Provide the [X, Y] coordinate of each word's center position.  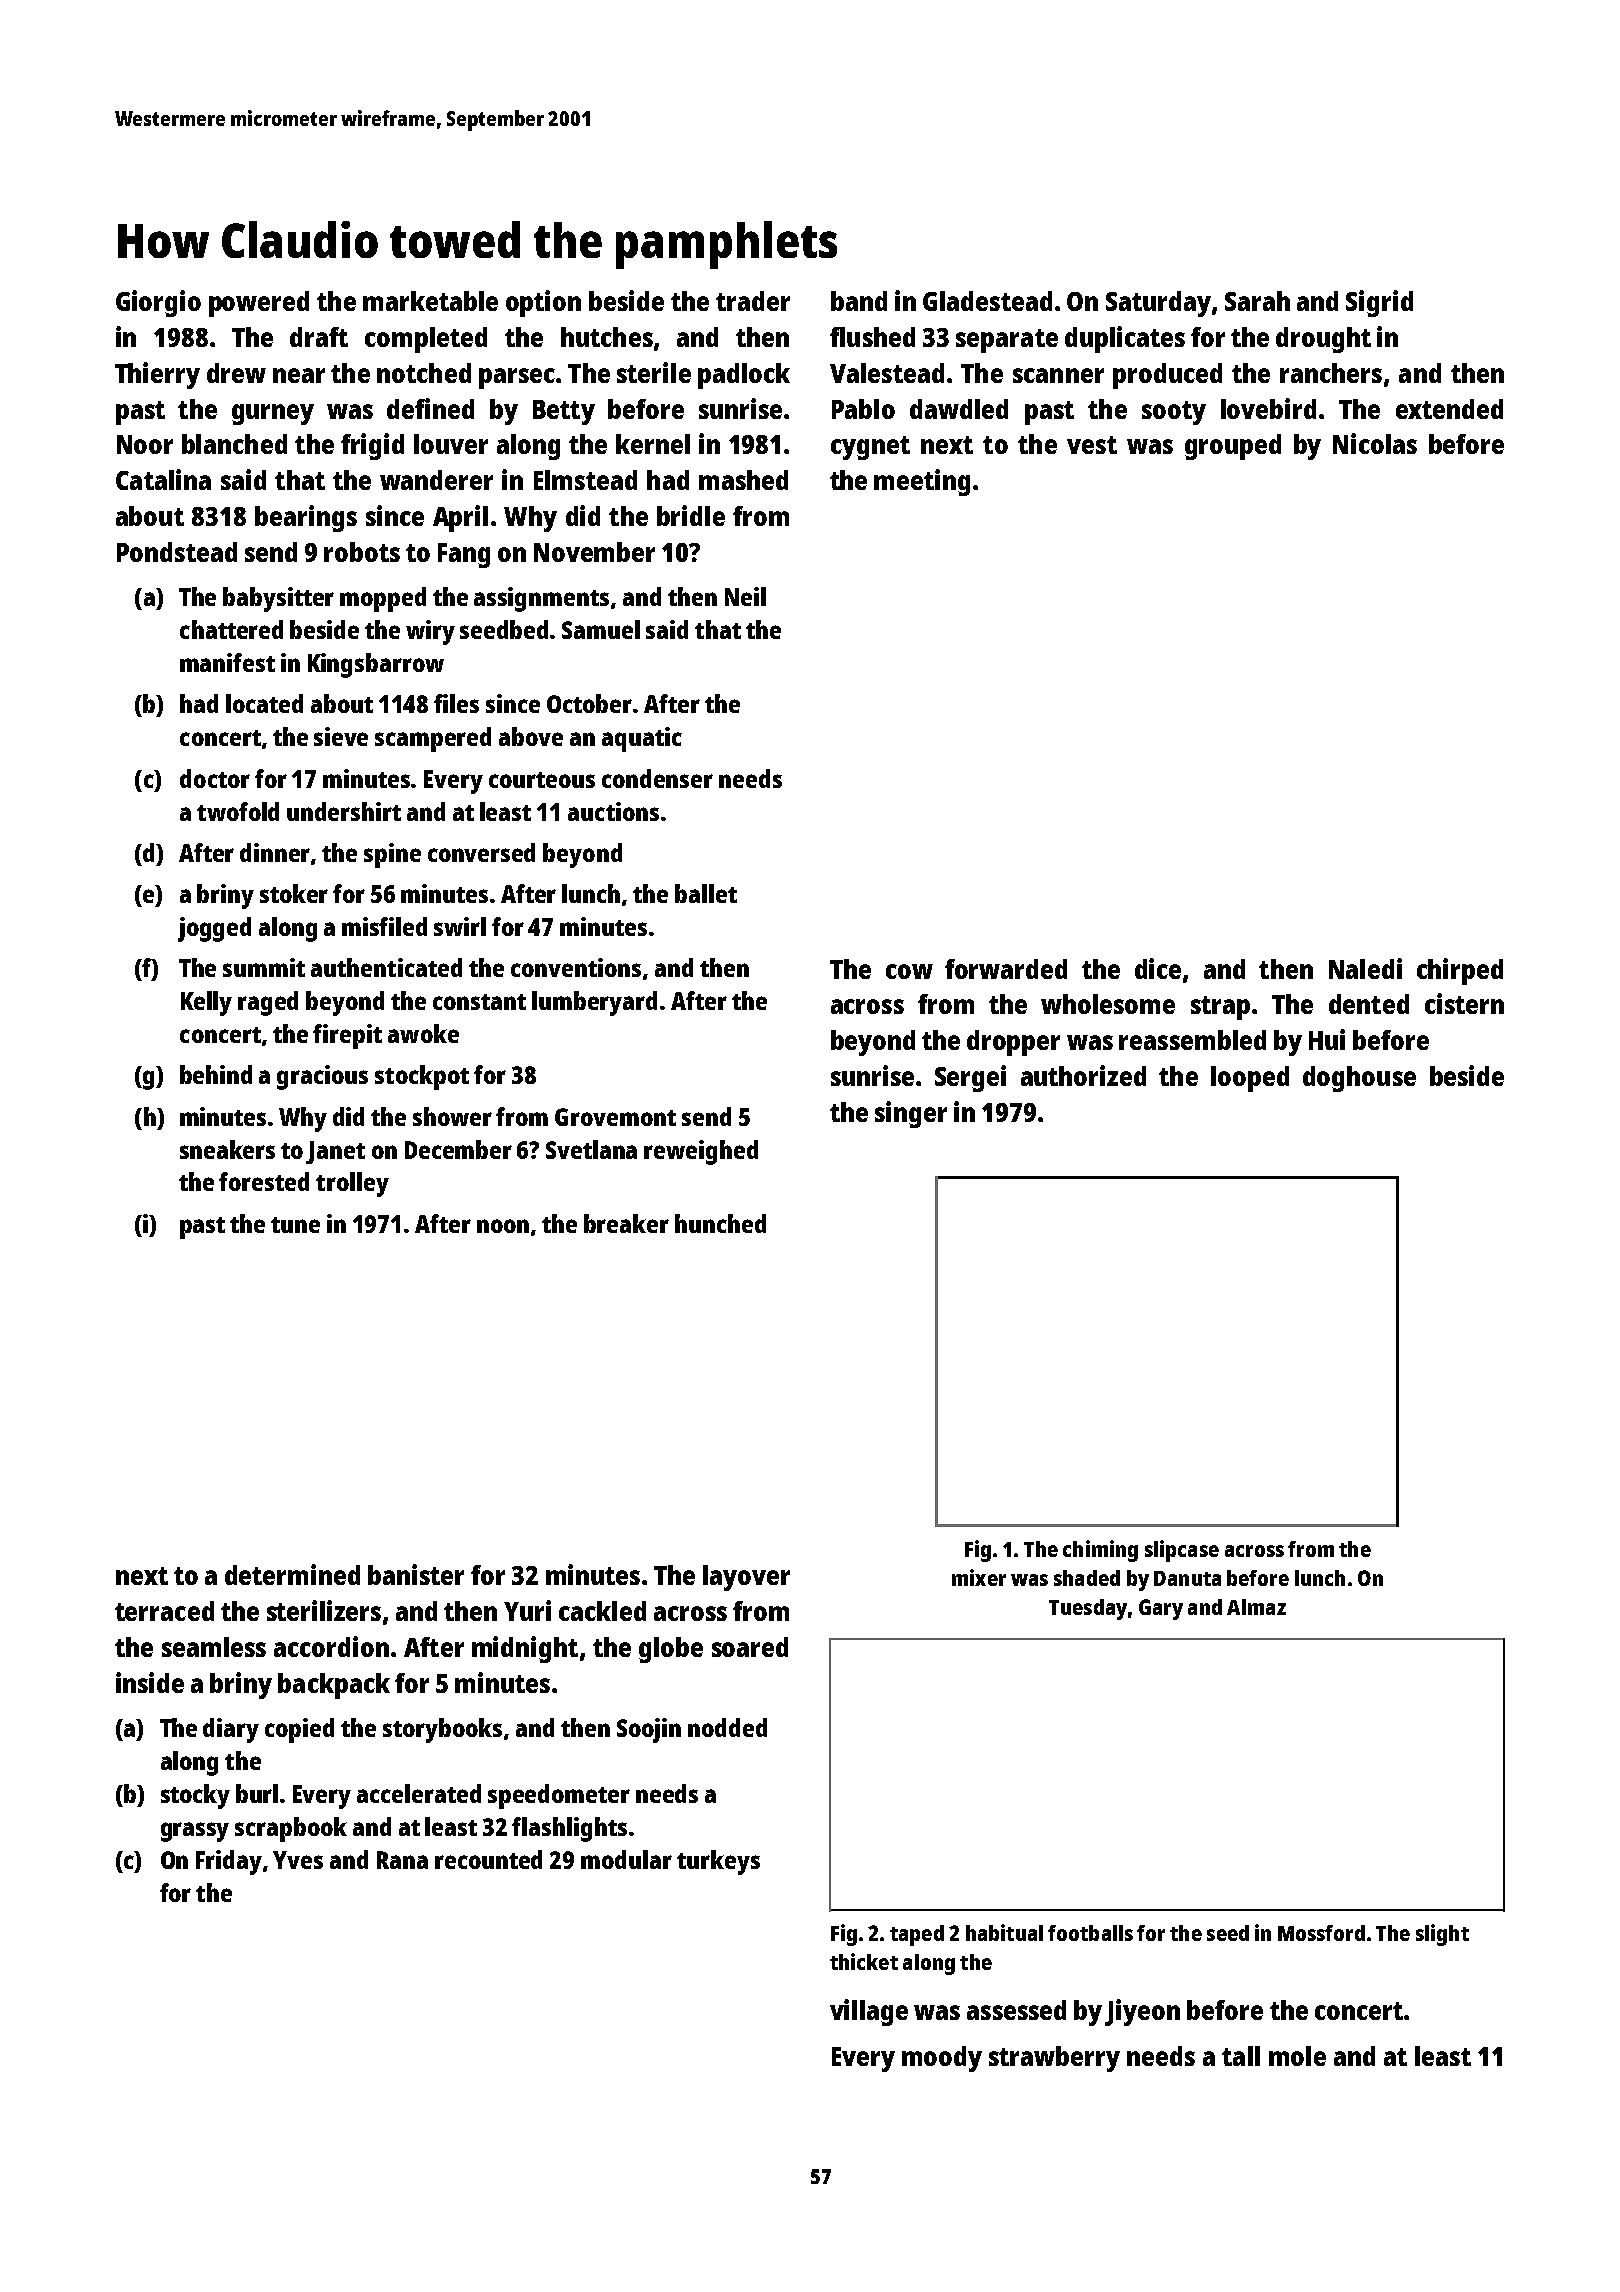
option [543, 303]
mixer [979, 1577]
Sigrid [1379, 303]
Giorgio [158, 303]
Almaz [1256, 1607]
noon [503, 1226]
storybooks [442, 1730]
